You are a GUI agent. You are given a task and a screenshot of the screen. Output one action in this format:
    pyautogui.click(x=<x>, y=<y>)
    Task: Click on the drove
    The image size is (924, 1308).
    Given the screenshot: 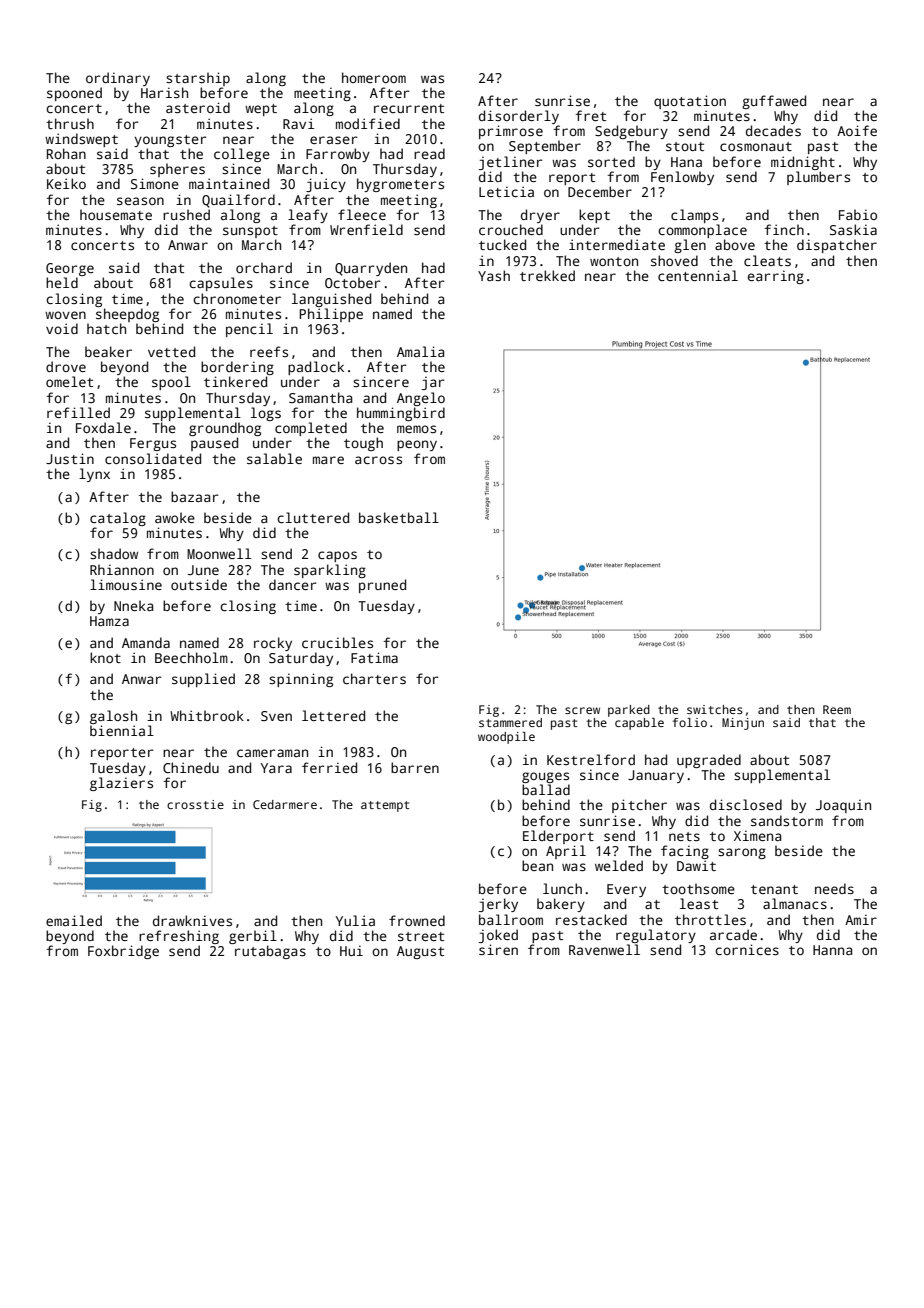 What is the action you would take?
    pyautogui.click(x=66, y=366)
